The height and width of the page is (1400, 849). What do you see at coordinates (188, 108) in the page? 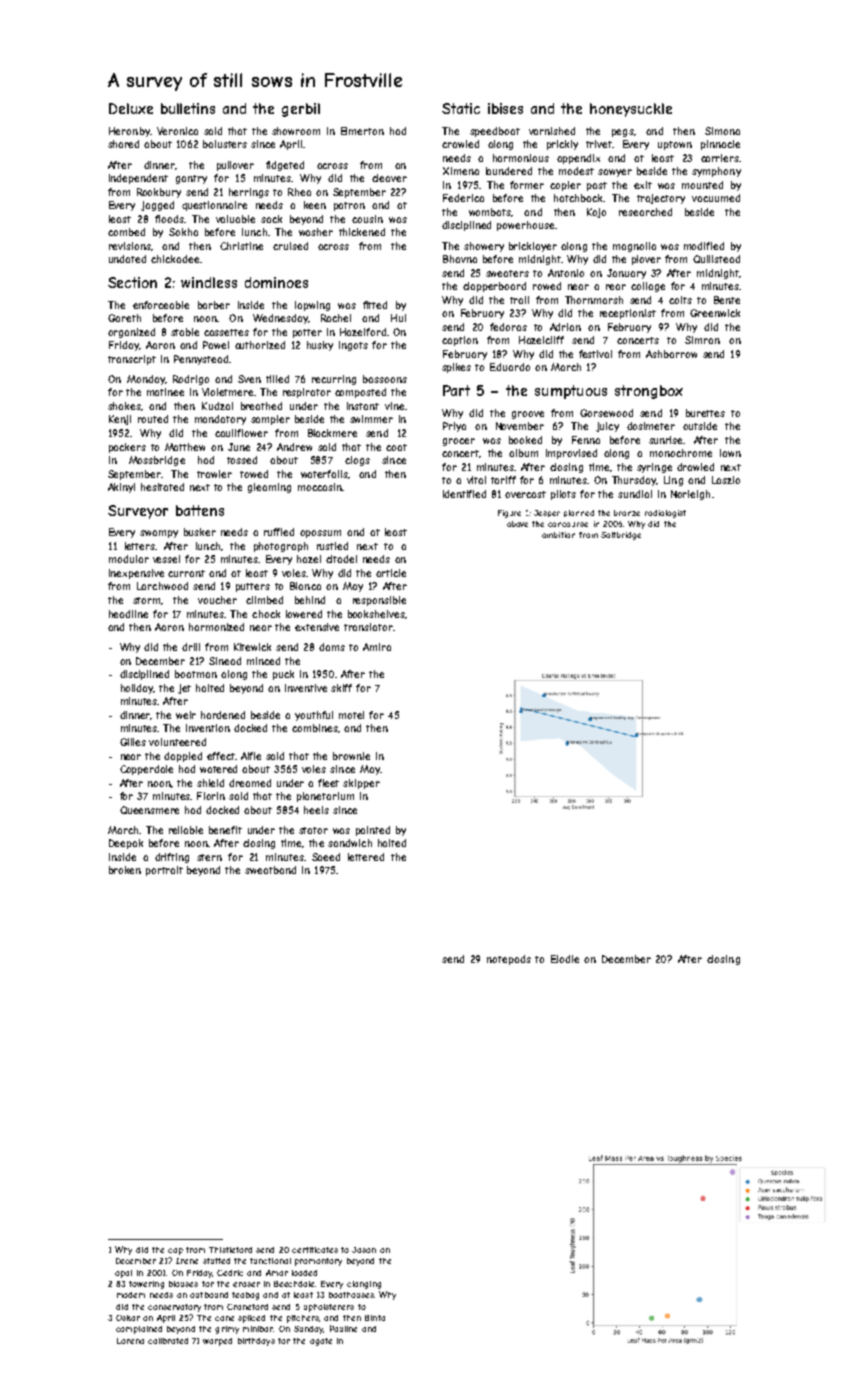
I see `bulletins` at bounding box center [188, 108].
